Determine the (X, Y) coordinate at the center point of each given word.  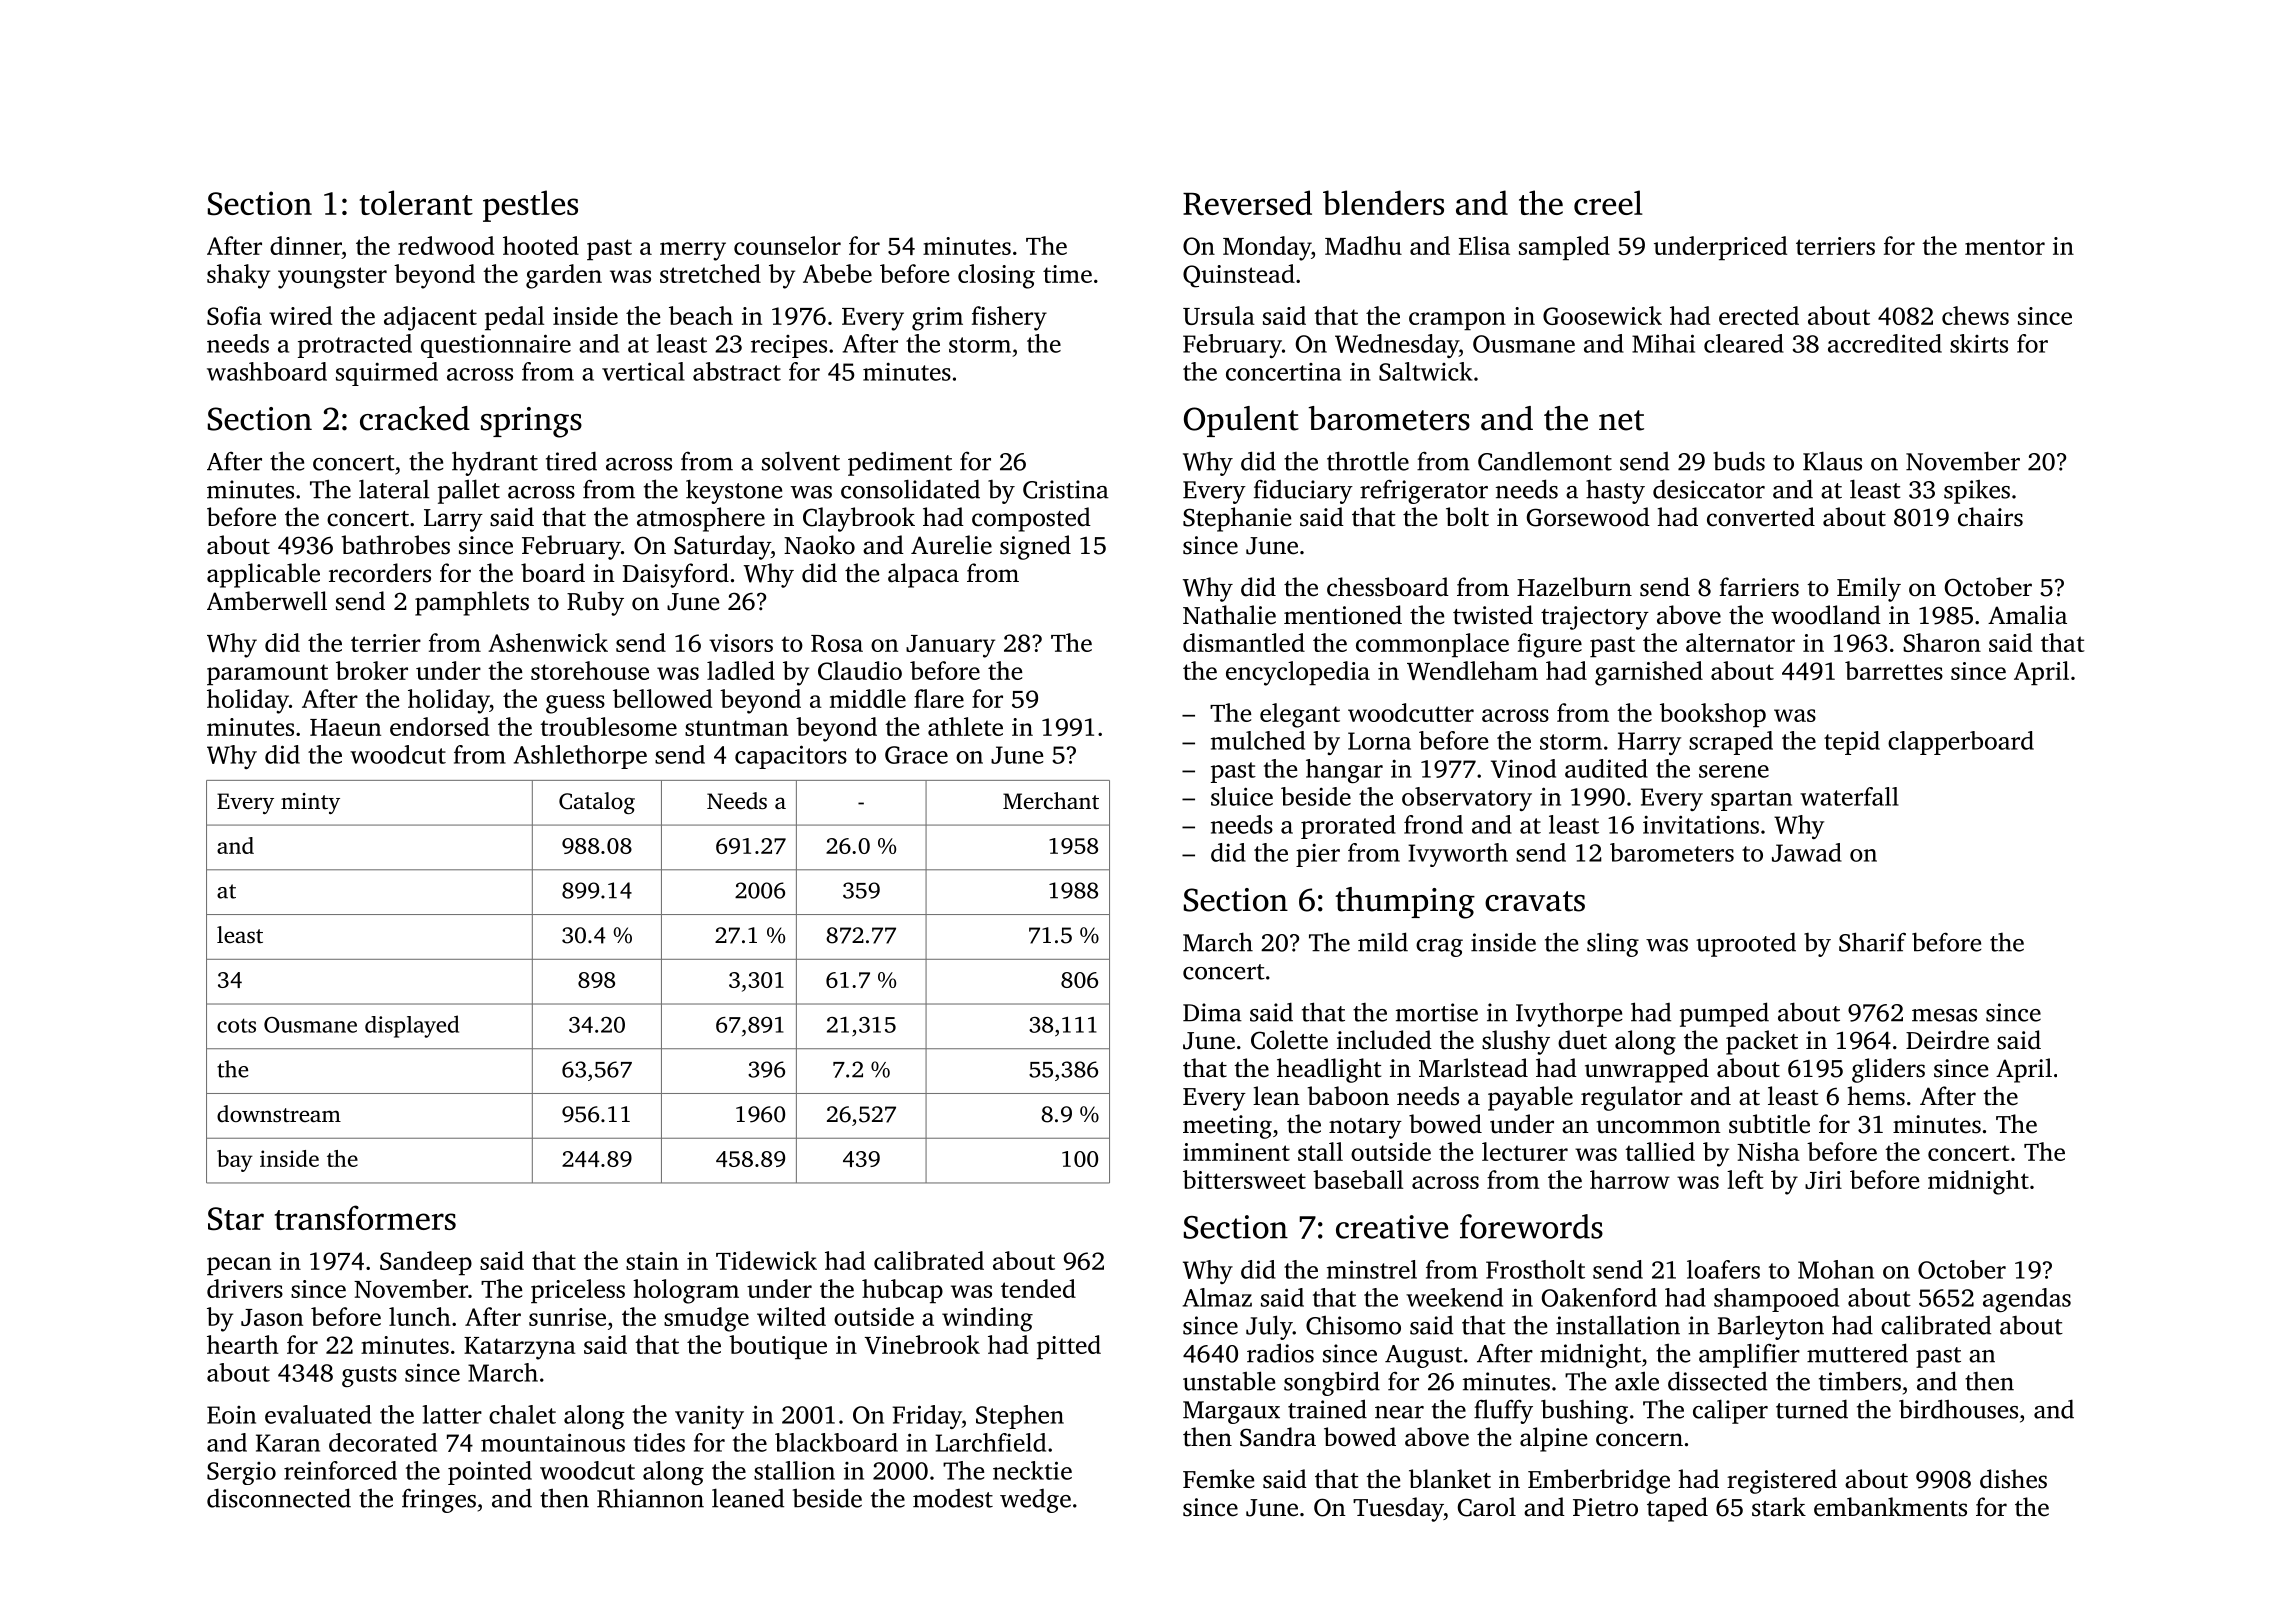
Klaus (1832, 461)
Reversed (1247, 203)
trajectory (1595, 618)
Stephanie (1237, 519)
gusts (369, 1376)
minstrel (1372, 1269)
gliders (1888, 1070)
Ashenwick (548, 642)
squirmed (387, 374)
